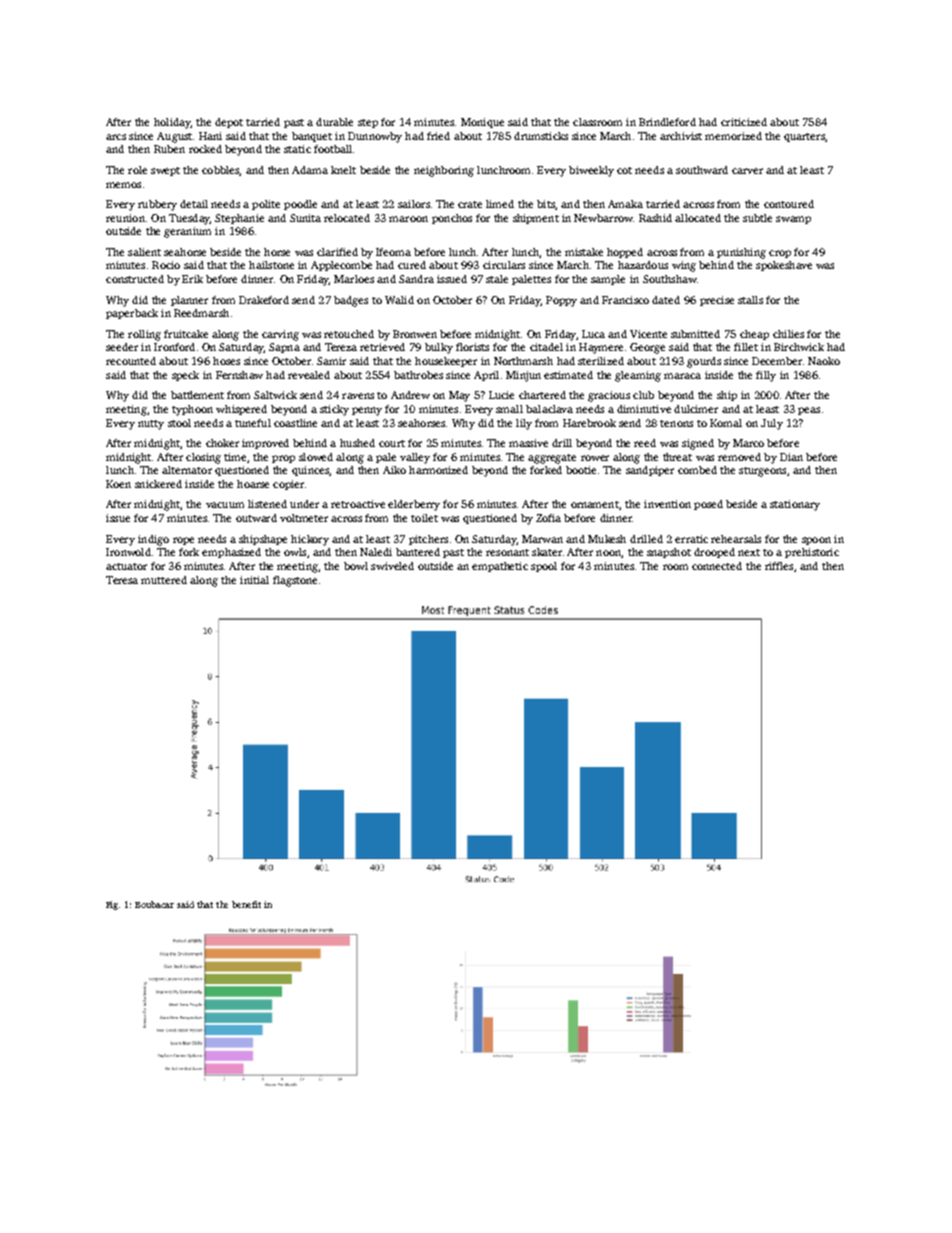 This screenshot has width=952, height=1233. Describe the element at coordinates (779, 566) in the screenshot. I see `riffles` at that location.
